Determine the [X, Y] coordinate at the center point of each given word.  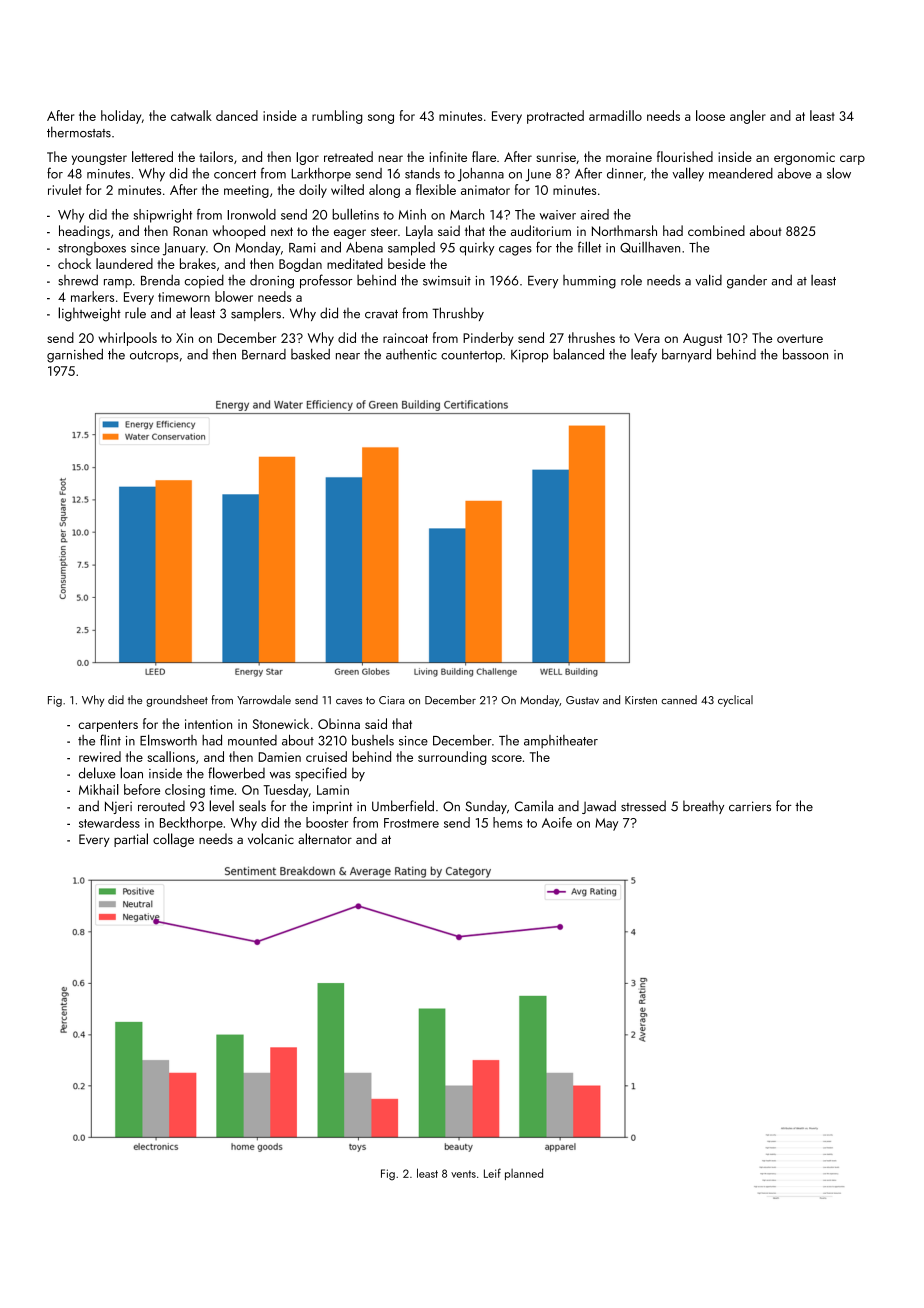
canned [679, 699]
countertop [471, 357]
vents [463, 1174]
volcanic [271, 839]
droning [272, 282]
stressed [643, 806]
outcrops [154, 356]
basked [310, 354]
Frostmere [411, 823]
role [631, 280]
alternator [325, 839]
